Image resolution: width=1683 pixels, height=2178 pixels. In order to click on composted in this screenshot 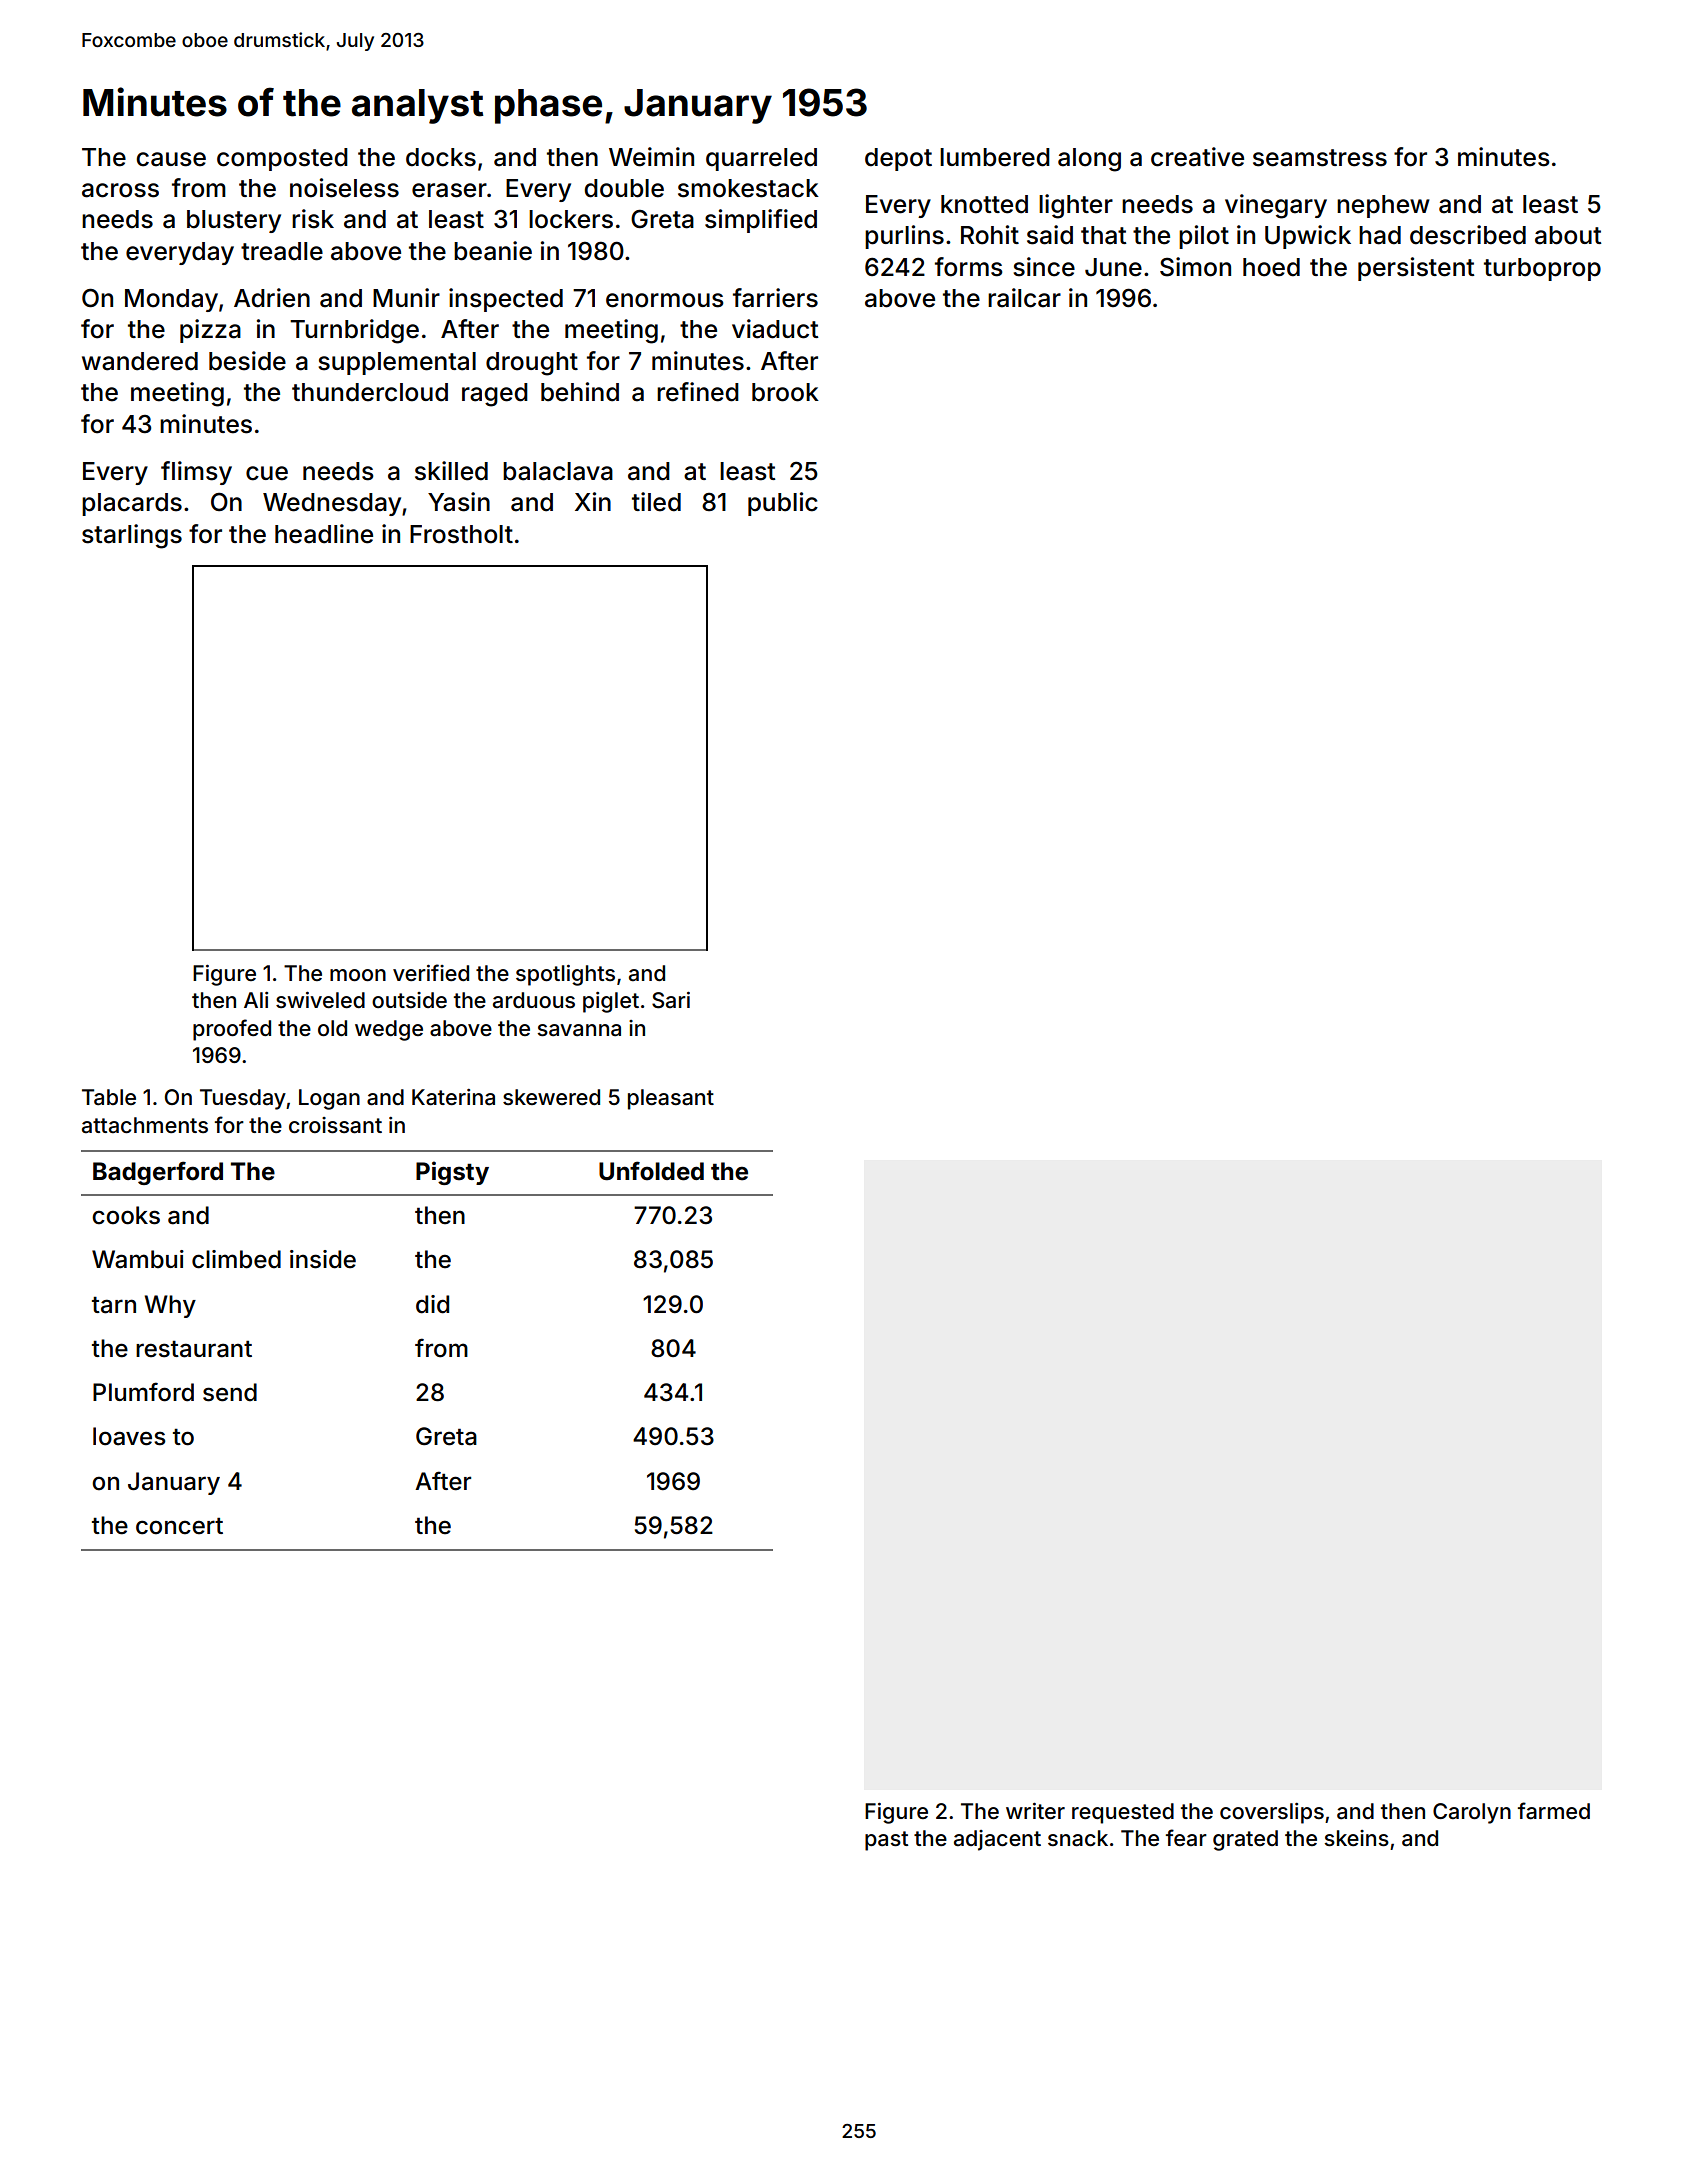, I will do `click(282, 159)`.
